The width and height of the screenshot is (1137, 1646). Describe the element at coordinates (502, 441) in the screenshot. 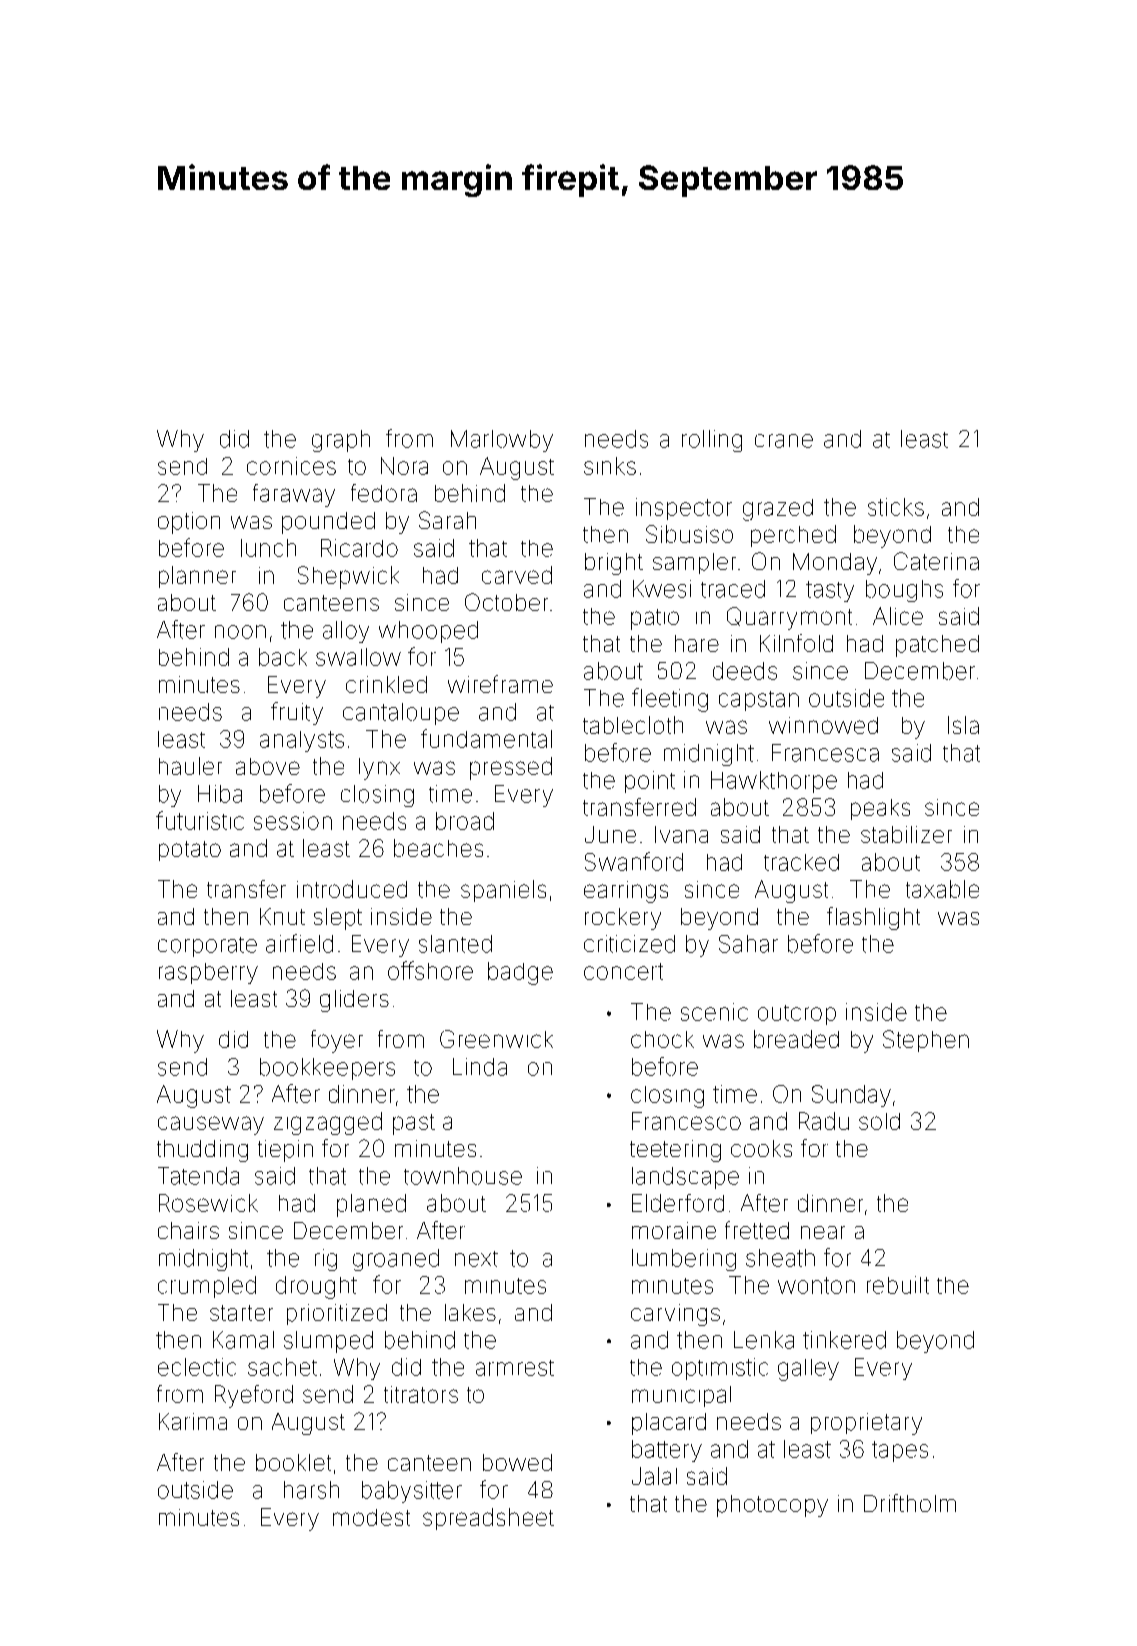

I see `Marlowby` at that location.
